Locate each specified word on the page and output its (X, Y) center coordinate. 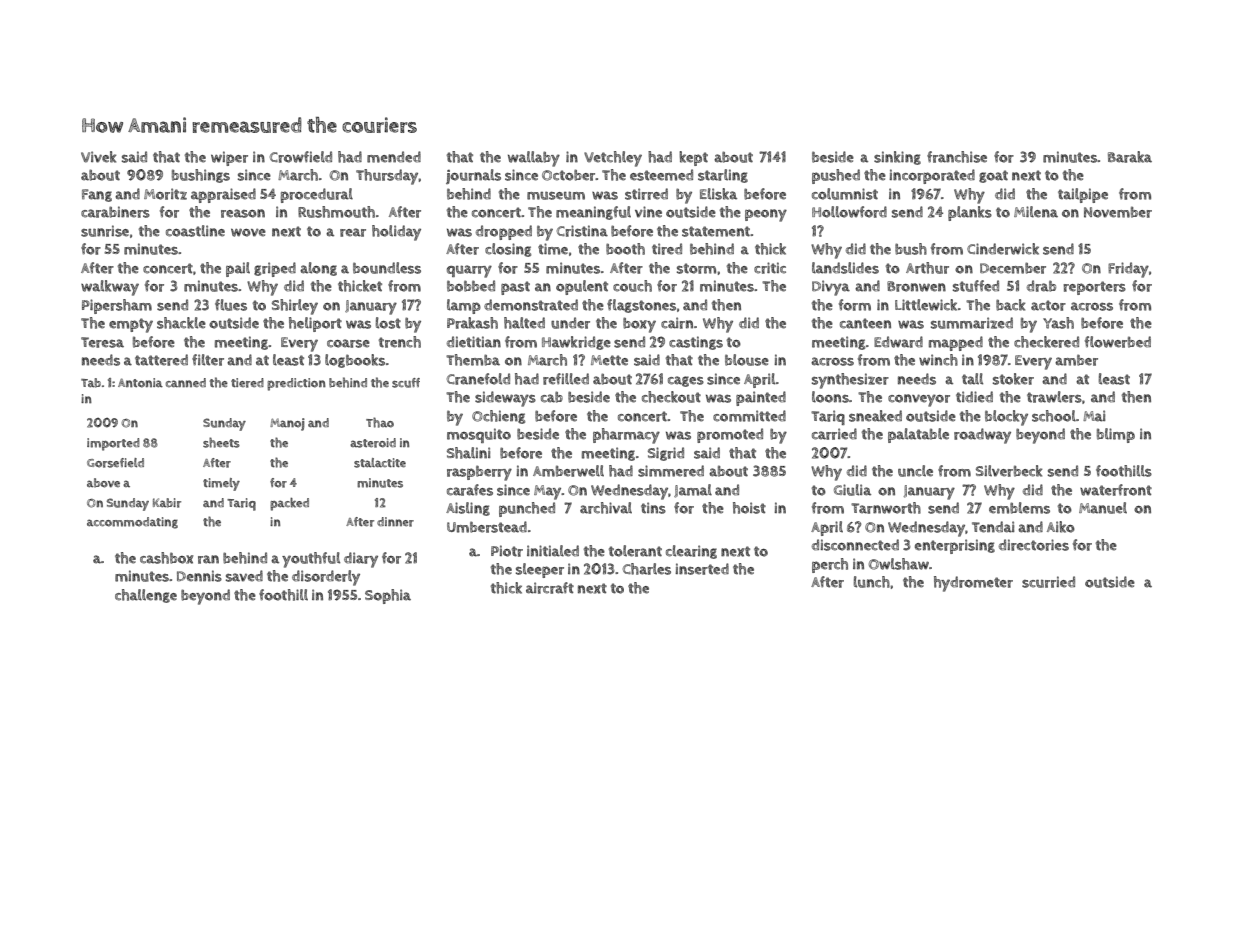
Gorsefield (115, 463)
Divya (831, 288)
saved (244, 576)
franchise (957, 157)
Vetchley (613, 159)
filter (208, 360)
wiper (229, 158)
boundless (387, 268)
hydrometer (973, 584)
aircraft (550, 588)
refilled (566, 379)
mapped (956, 343)
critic (770, 268)
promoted (730, 435)
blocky (1006, 418)
